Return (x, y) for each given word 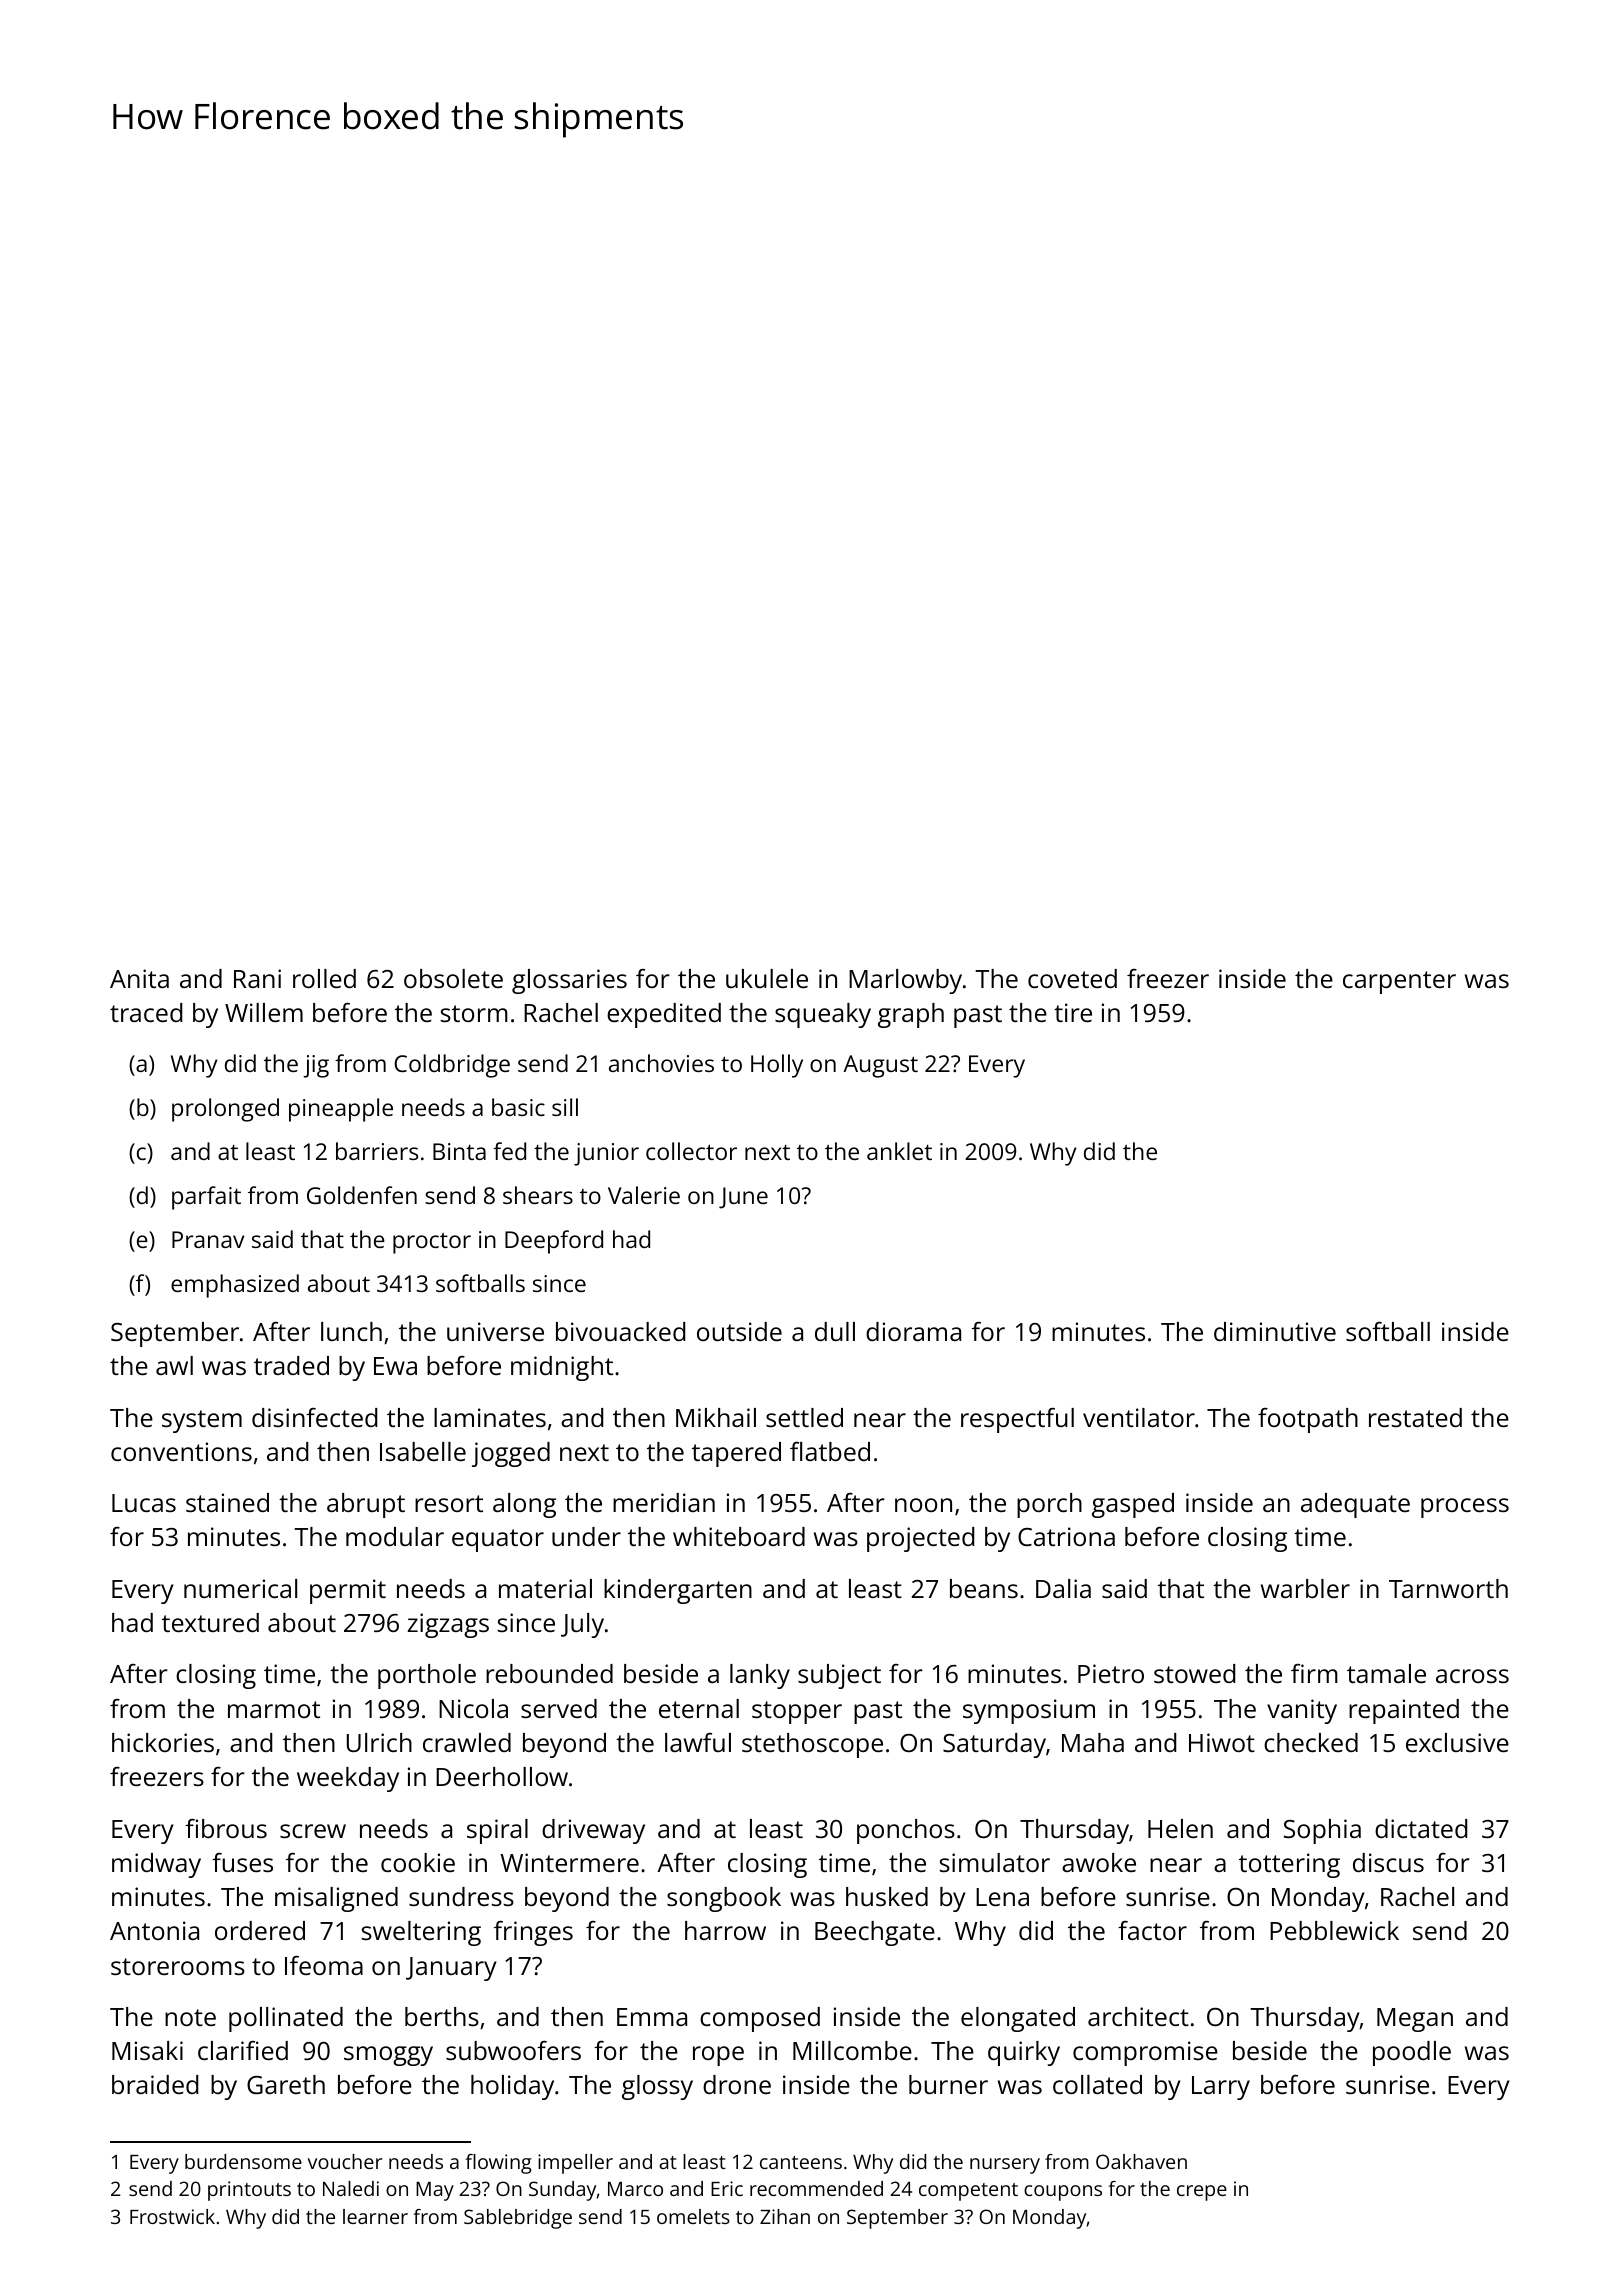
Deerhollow (502, 1776)
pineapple (341, 1110)
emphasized (235, 1286)
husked (887, 1896)
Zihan (785, 2216)
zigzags (448, 1625)
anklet (899, 1151)
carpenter (1399, 982)
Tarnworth (1448, 1588)
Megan (1415, 2020)
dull (835, 1331)
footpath (1308, 1420)
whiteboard (739, 1536)
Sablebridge (518, 2219)
